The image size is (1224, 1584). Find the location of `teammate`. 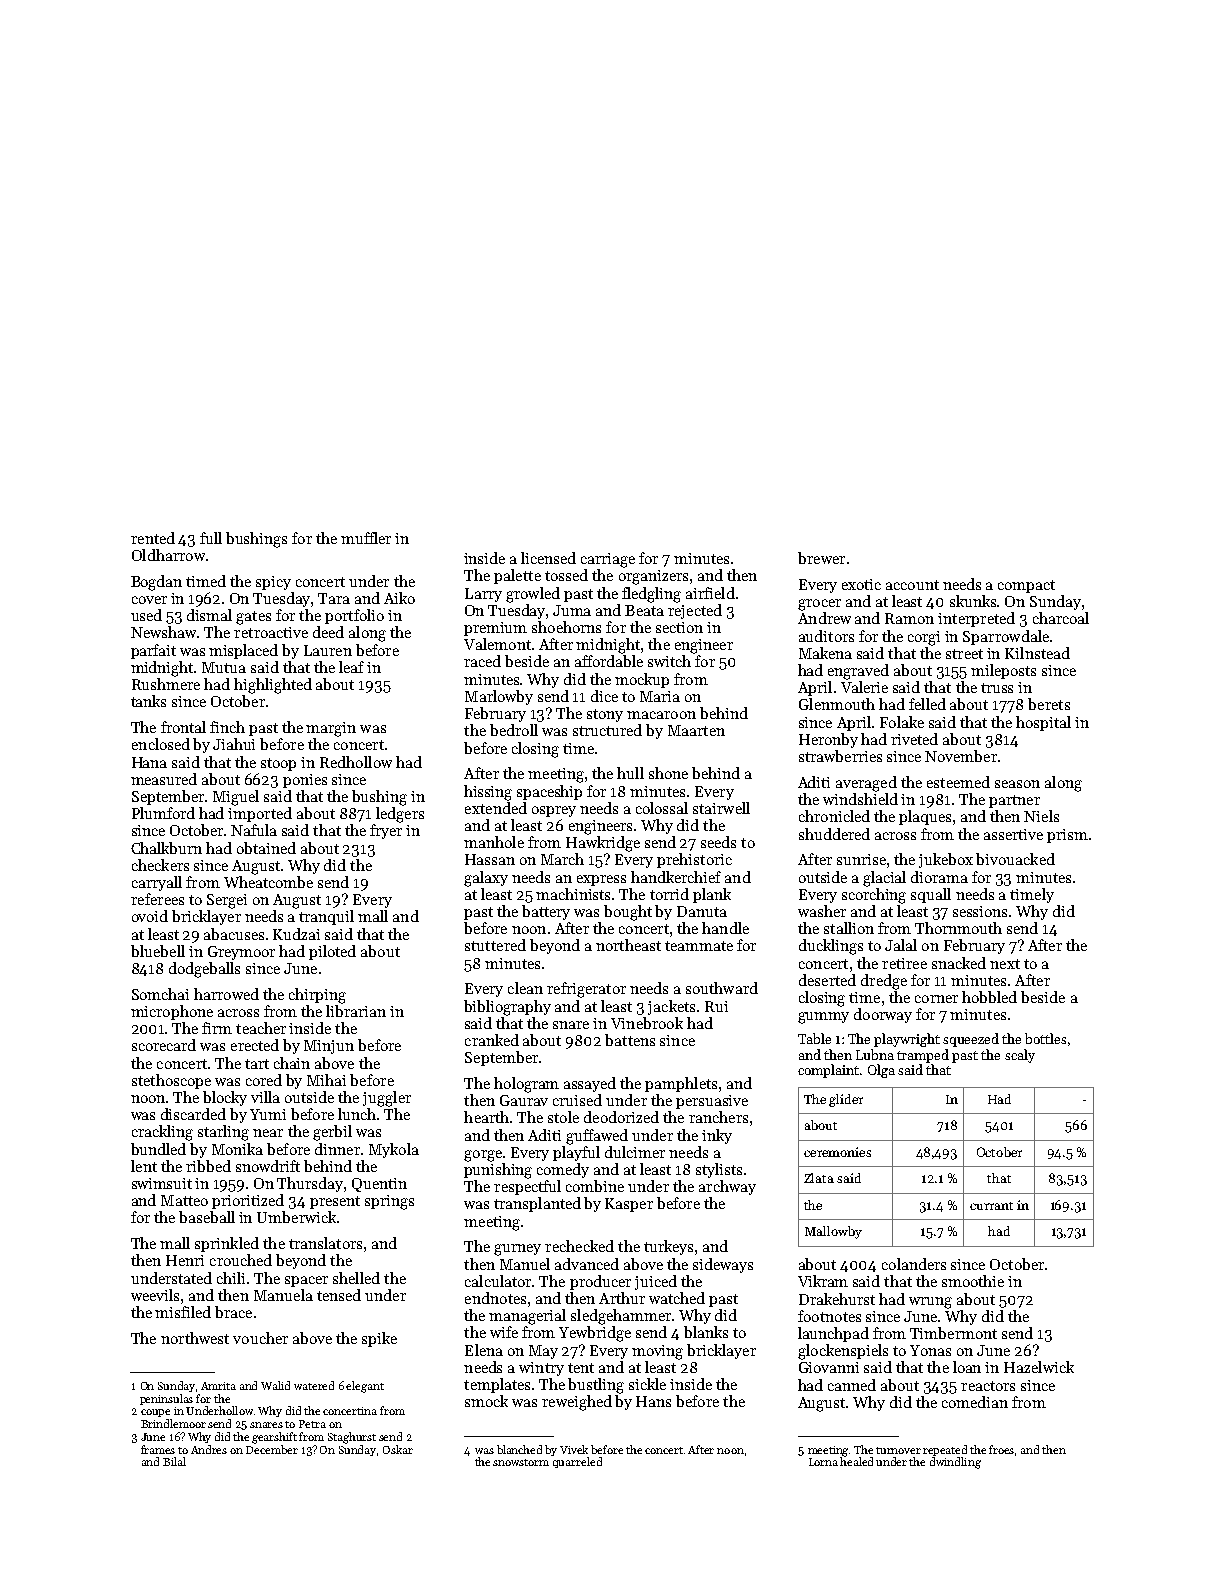

teammate is located at coordinates (699, 946).
